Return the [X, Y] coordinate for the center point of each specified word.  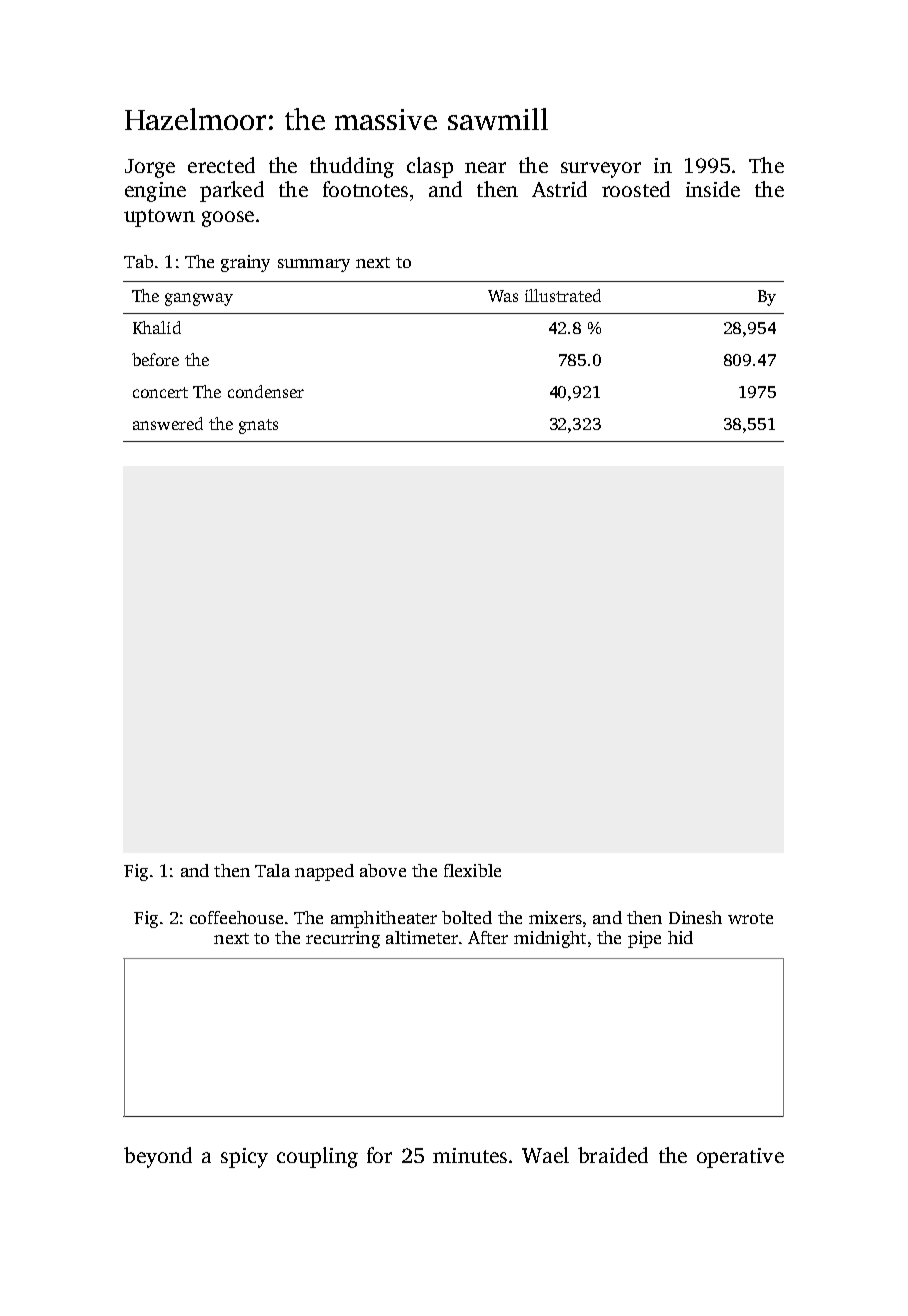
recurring [343, 939]
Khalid [157, 327]
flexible [472, 870]
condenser [266, 391]
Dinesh [695, 917]
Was [503, 296]
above [383, 870]
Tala [272, 870]
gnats [258, 426]
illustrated [563, 295]
